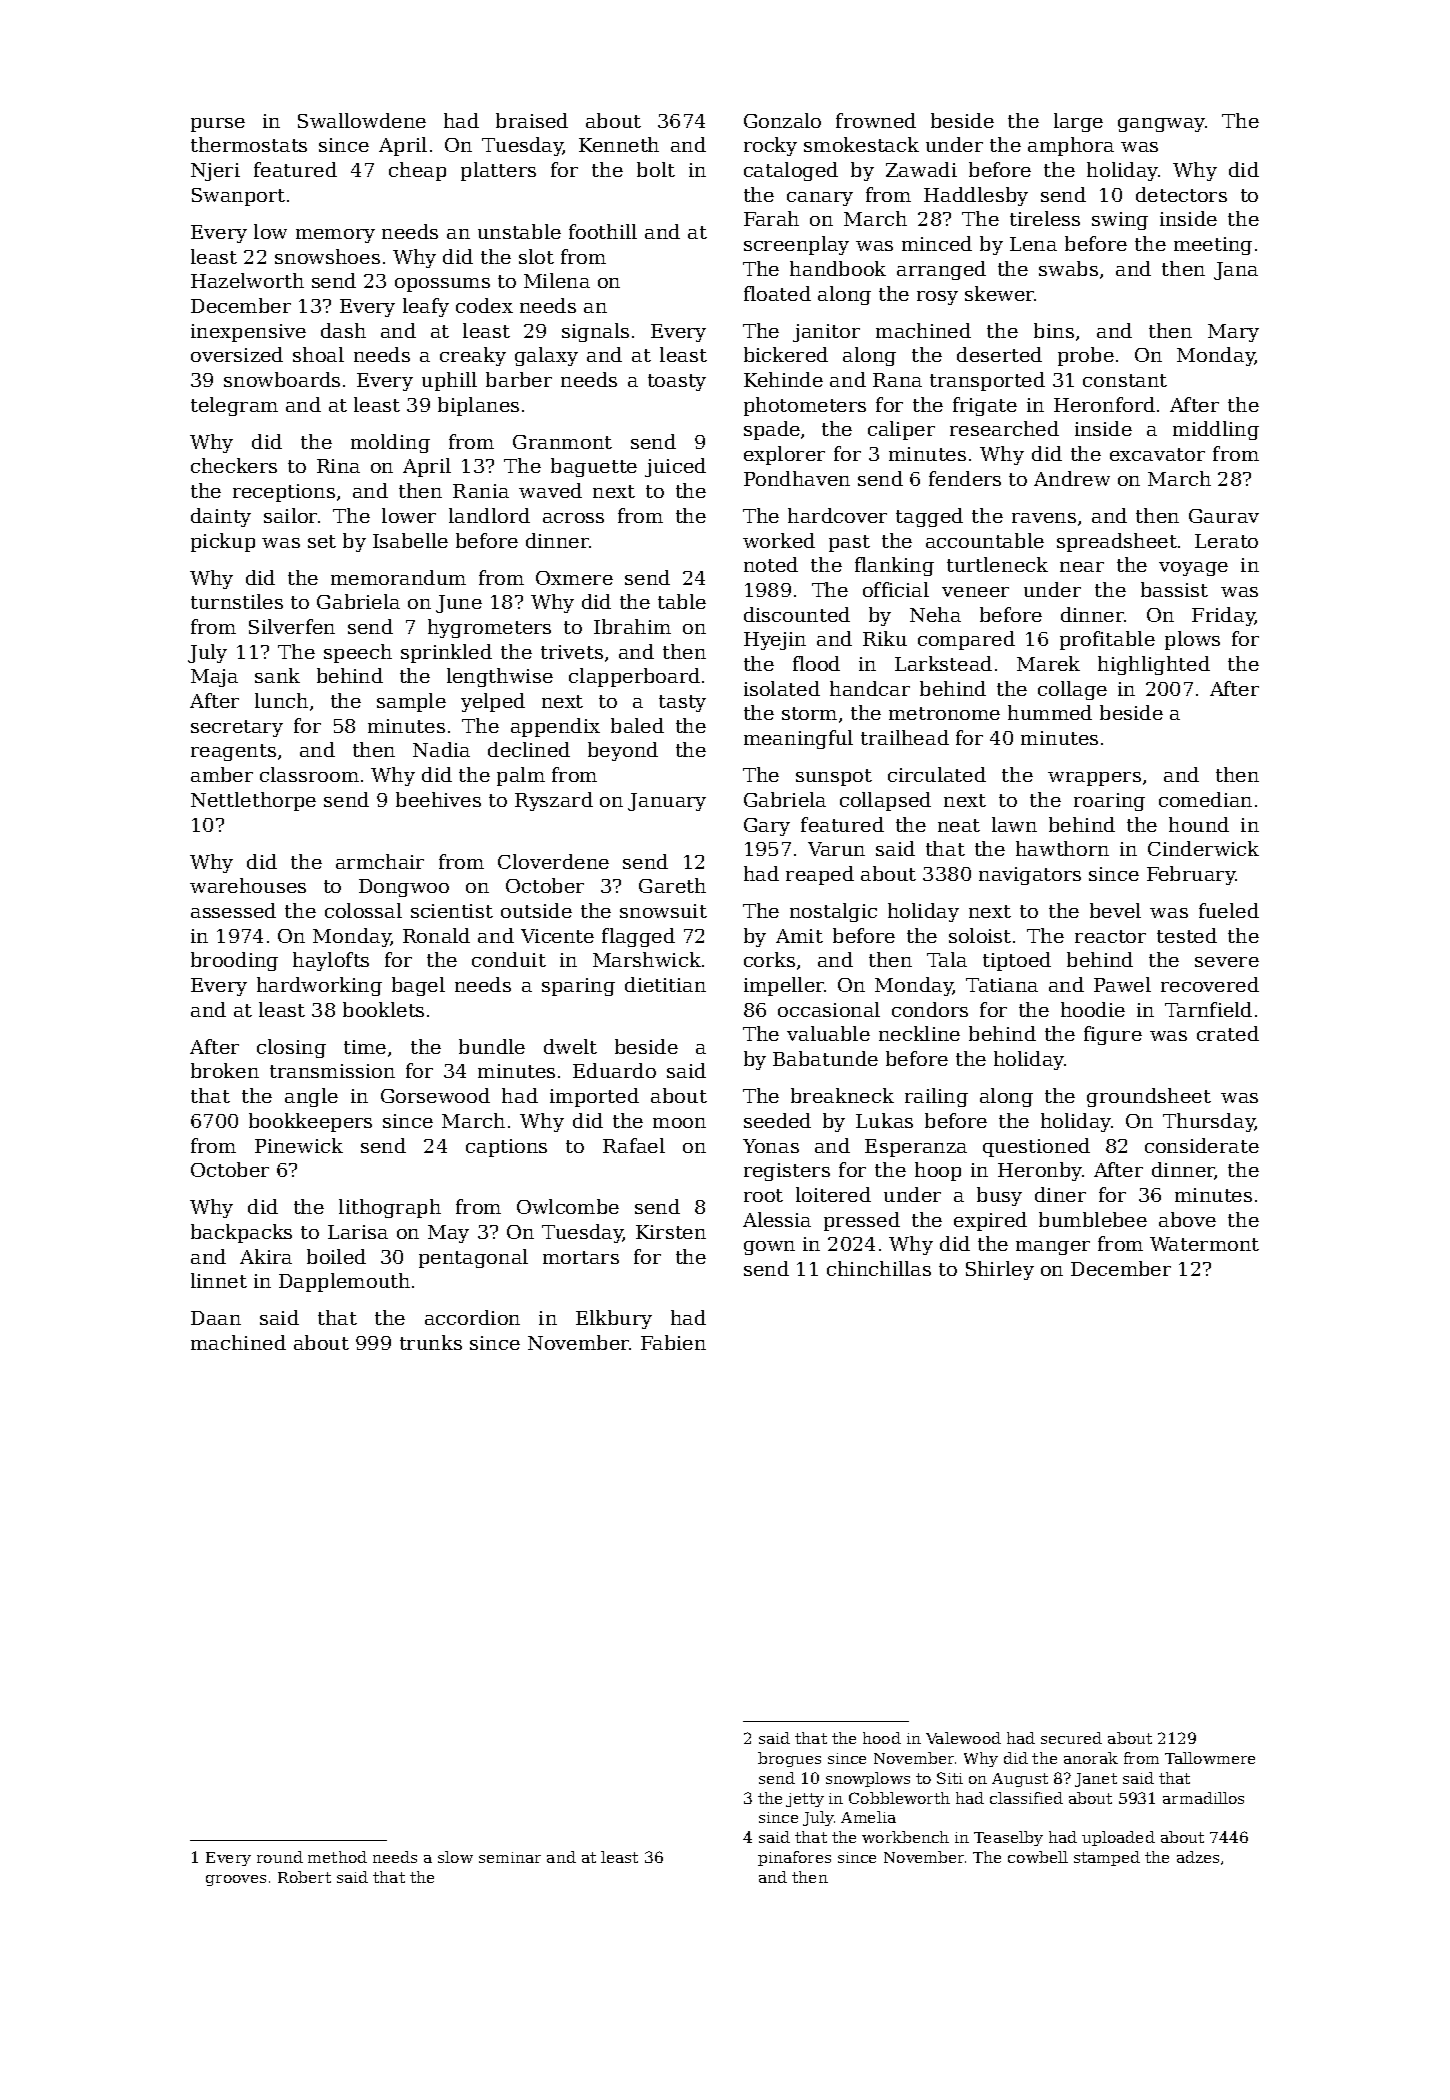 The width and height of the screenshot is (1450, 2100). Describe the element at coordinates (665, 984) in the screenshot. I see `dietitian` at that location.
